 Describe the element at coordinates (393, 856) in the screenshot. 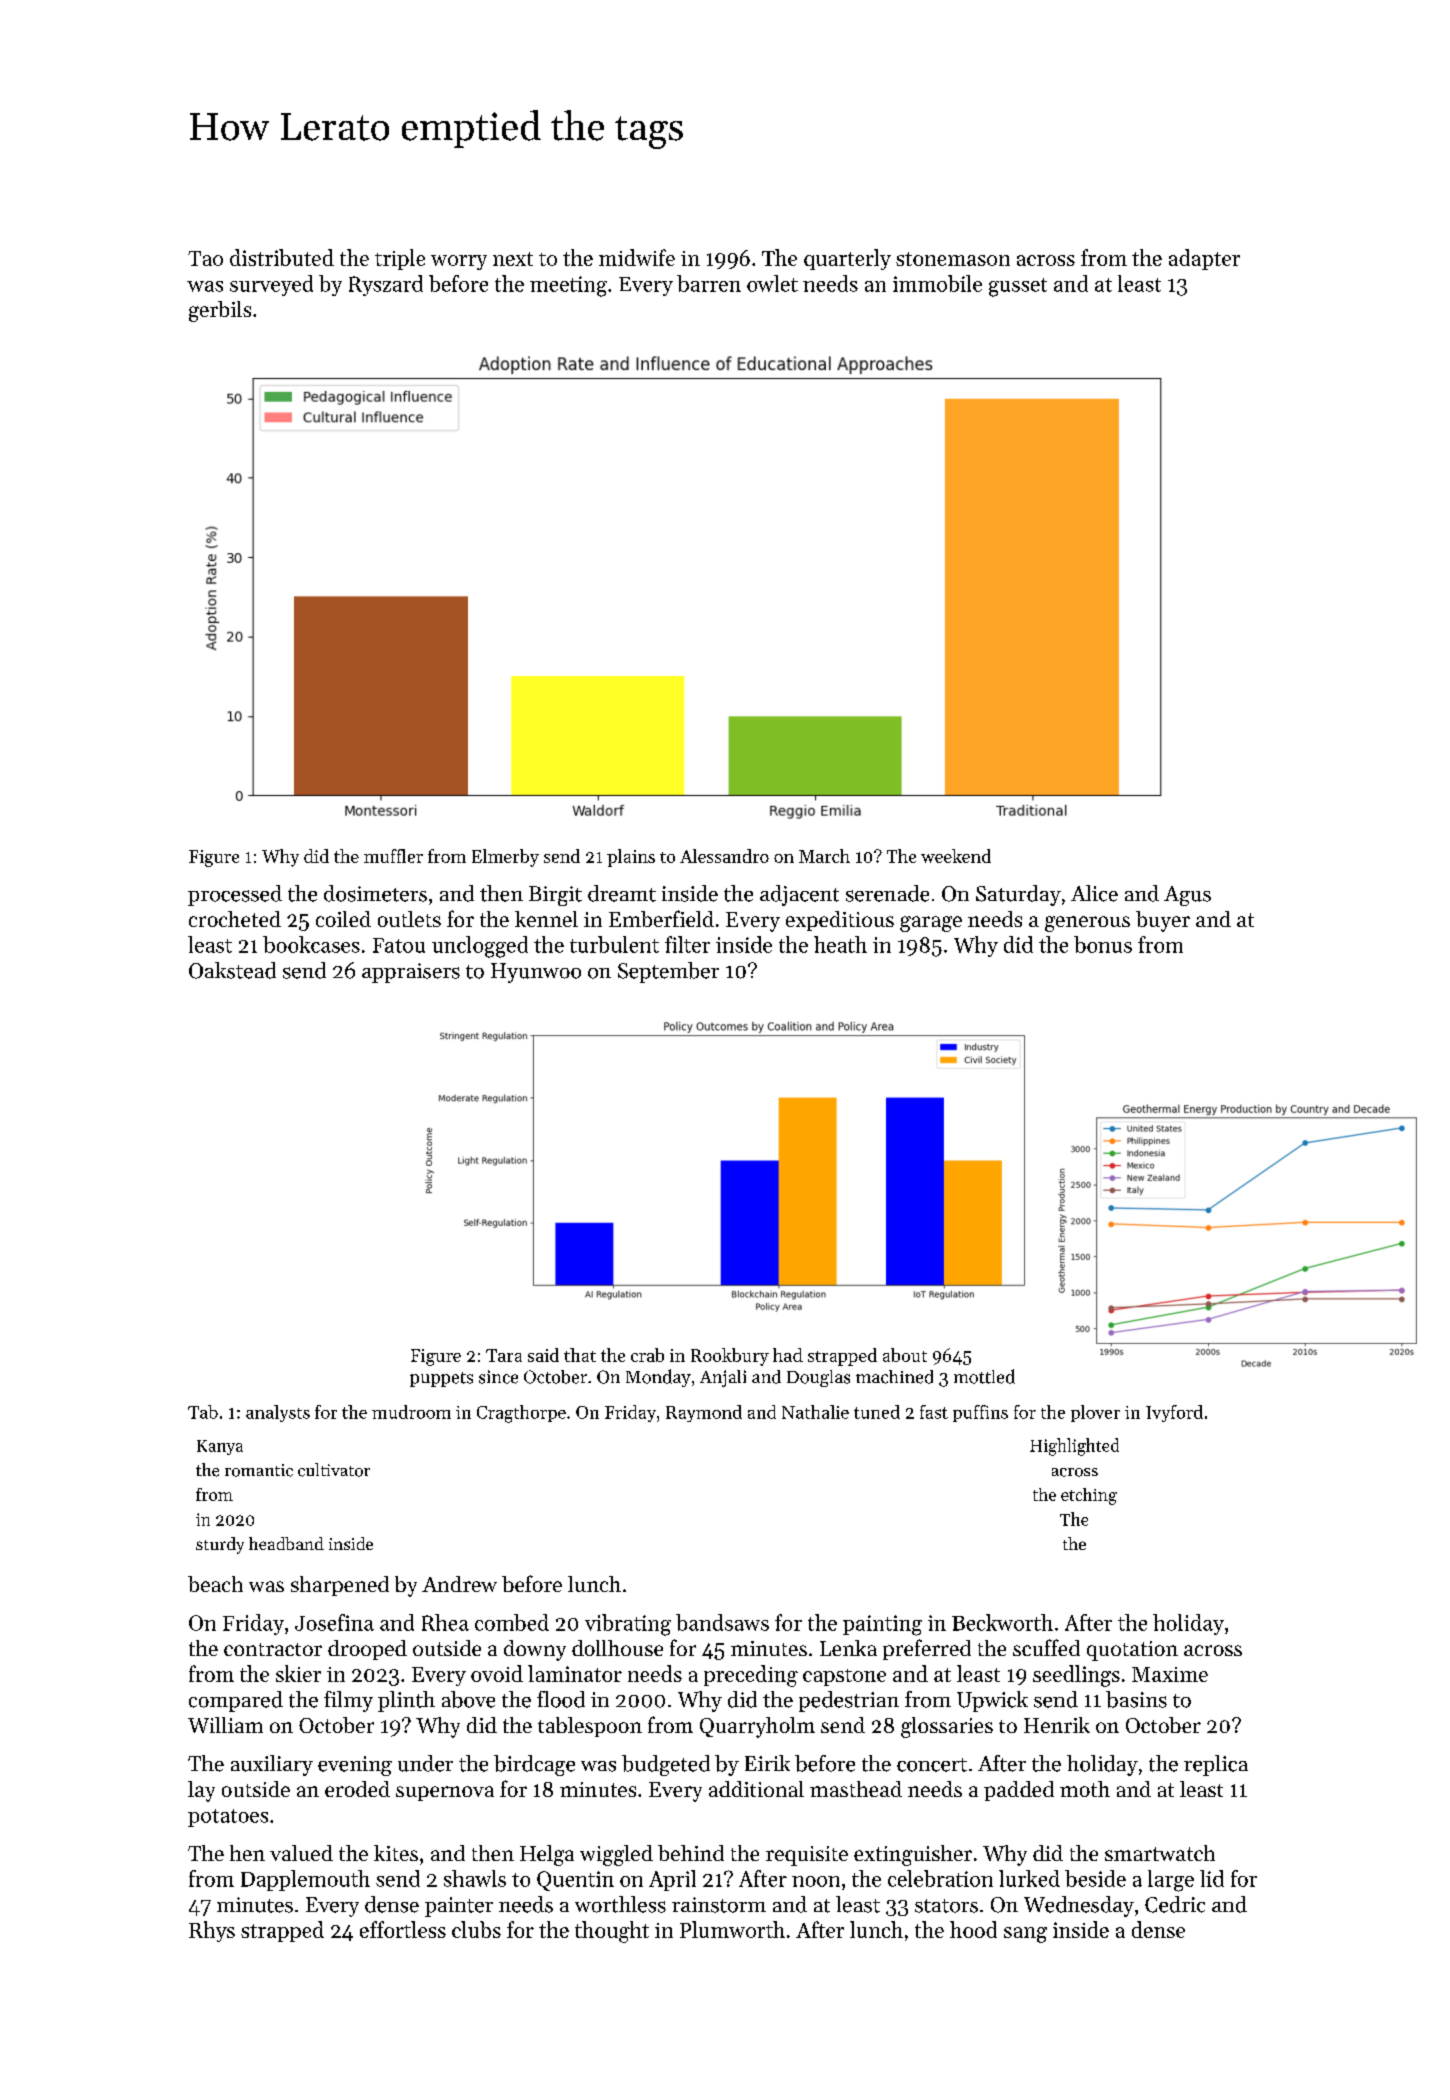

I see `muffler` at that location.
